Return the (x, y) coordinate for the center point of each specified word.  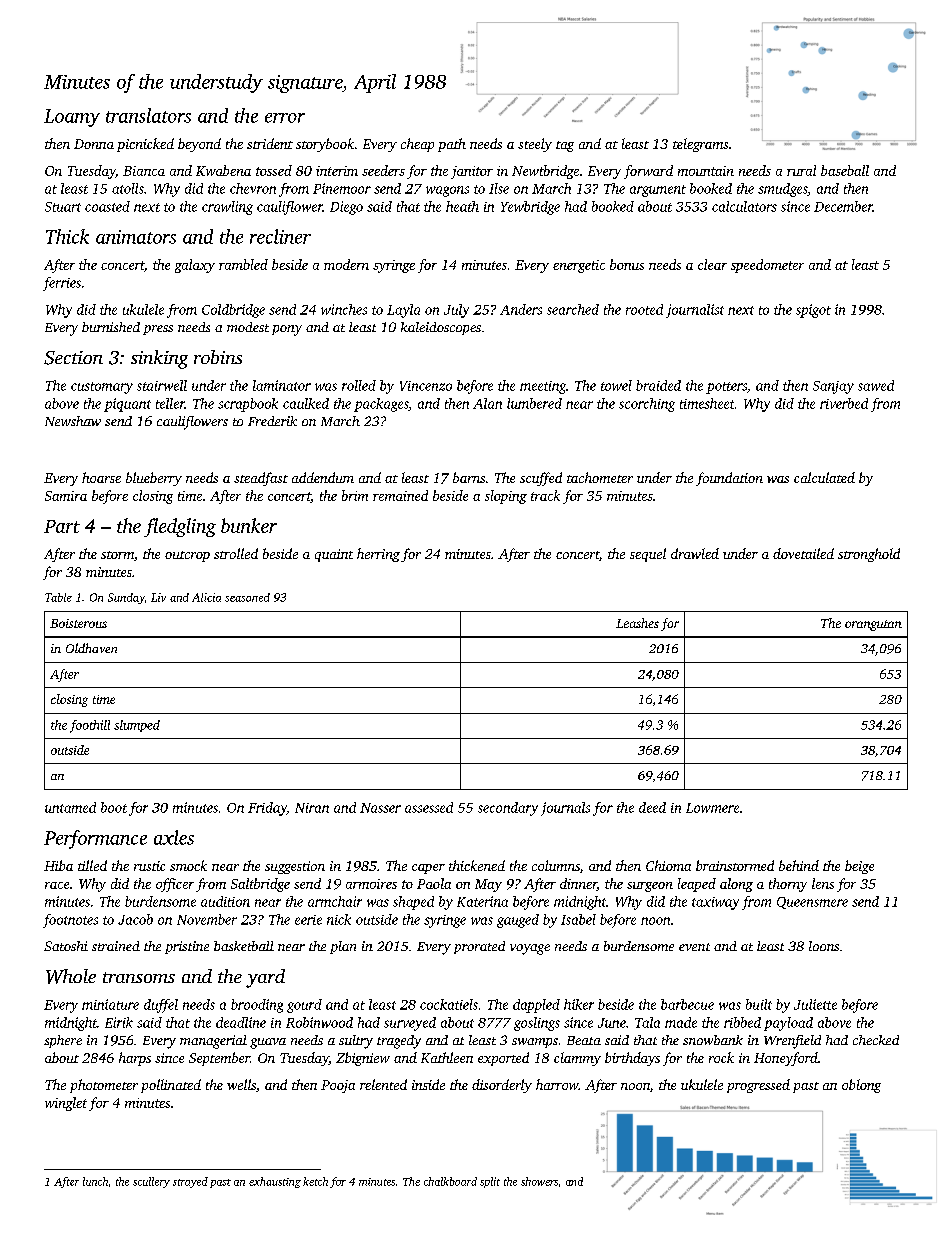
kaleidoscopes (441, 328)
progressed (758, 1086)
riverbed (844, 403)
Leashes (637, 623)
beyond (199, 145)
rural (801, 170)
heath (462, 206)
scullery (151, 1182)
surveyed (410, 1024)
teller (170, 403)
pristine (187, 947)
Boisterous (78, 623)
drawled (695, 553)
